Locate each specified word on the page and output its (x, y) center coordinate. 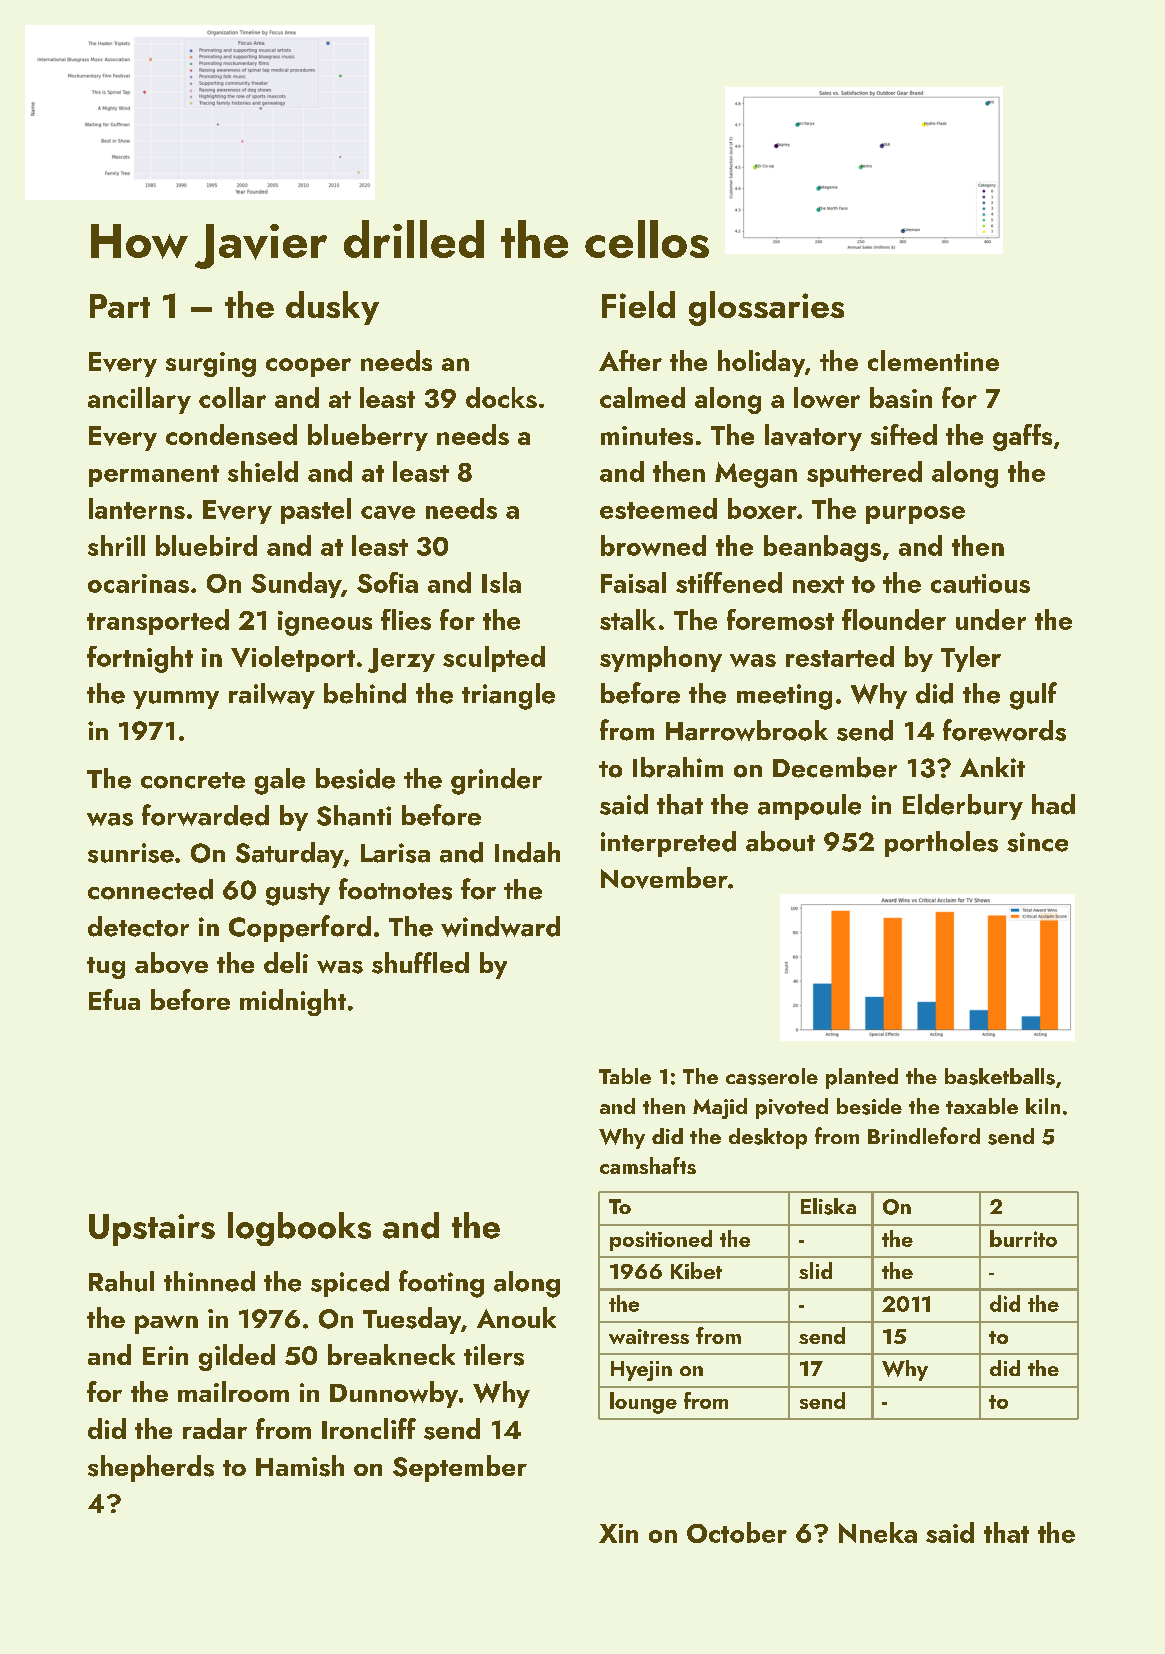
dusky (332, 308)
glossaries (766, 308)
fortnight (140, 659)
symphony (661, 659)
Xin (618, 1533)
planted (862, 1078)
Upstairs (152, 1230)
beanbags (822, 548)
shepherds (151, 1468)
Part (120, 306)
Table (625, 1076)
